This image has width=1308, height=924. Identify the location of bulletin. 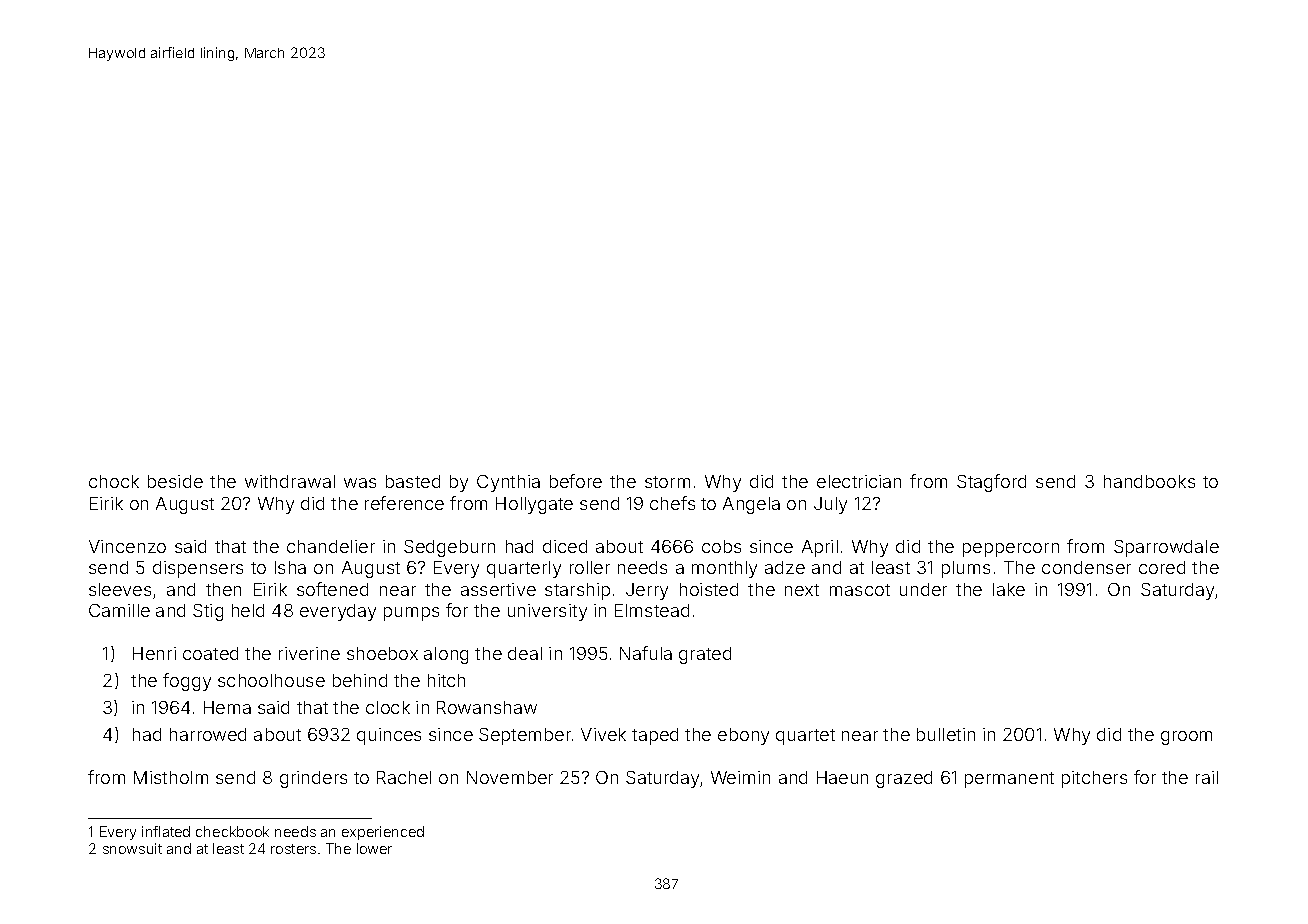
(946, 734).
